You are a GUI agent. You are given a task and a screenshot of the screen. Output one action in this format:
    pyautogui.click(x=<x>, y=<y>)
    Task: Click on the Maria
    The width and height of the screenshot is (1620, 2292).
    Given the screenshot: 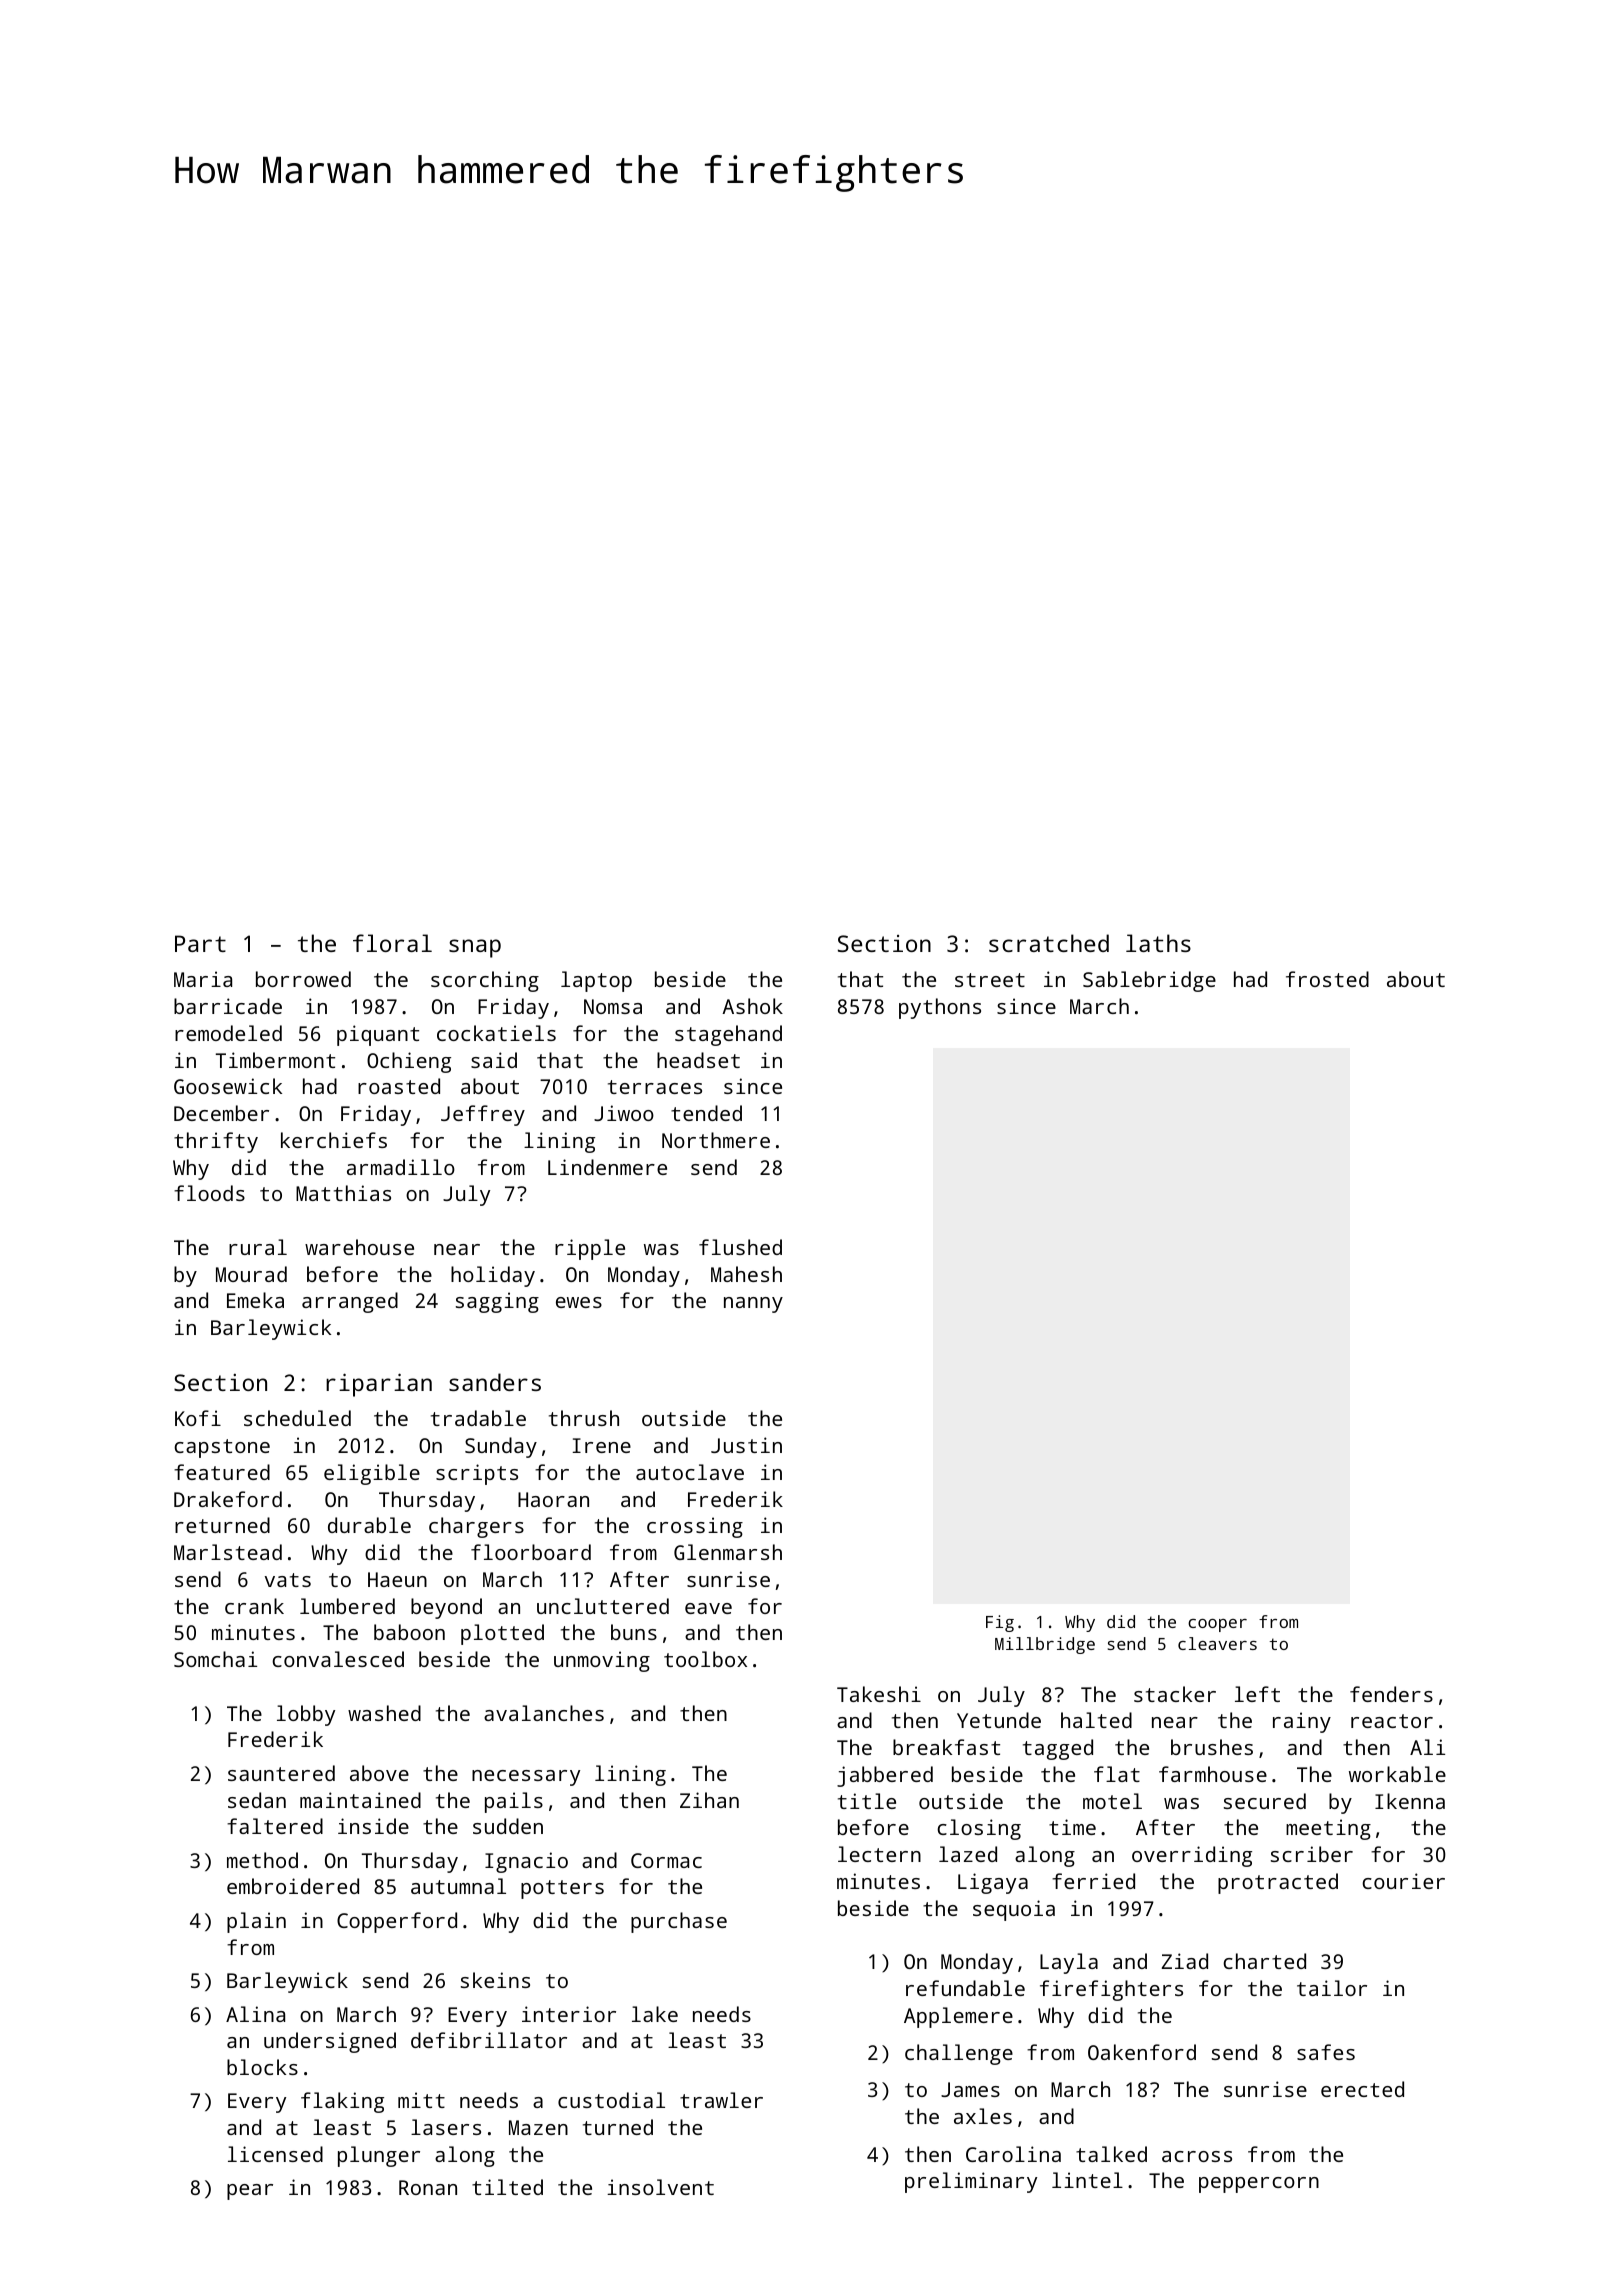 What is the action you would take?
    pyautogui.click(x=203, y=979)
